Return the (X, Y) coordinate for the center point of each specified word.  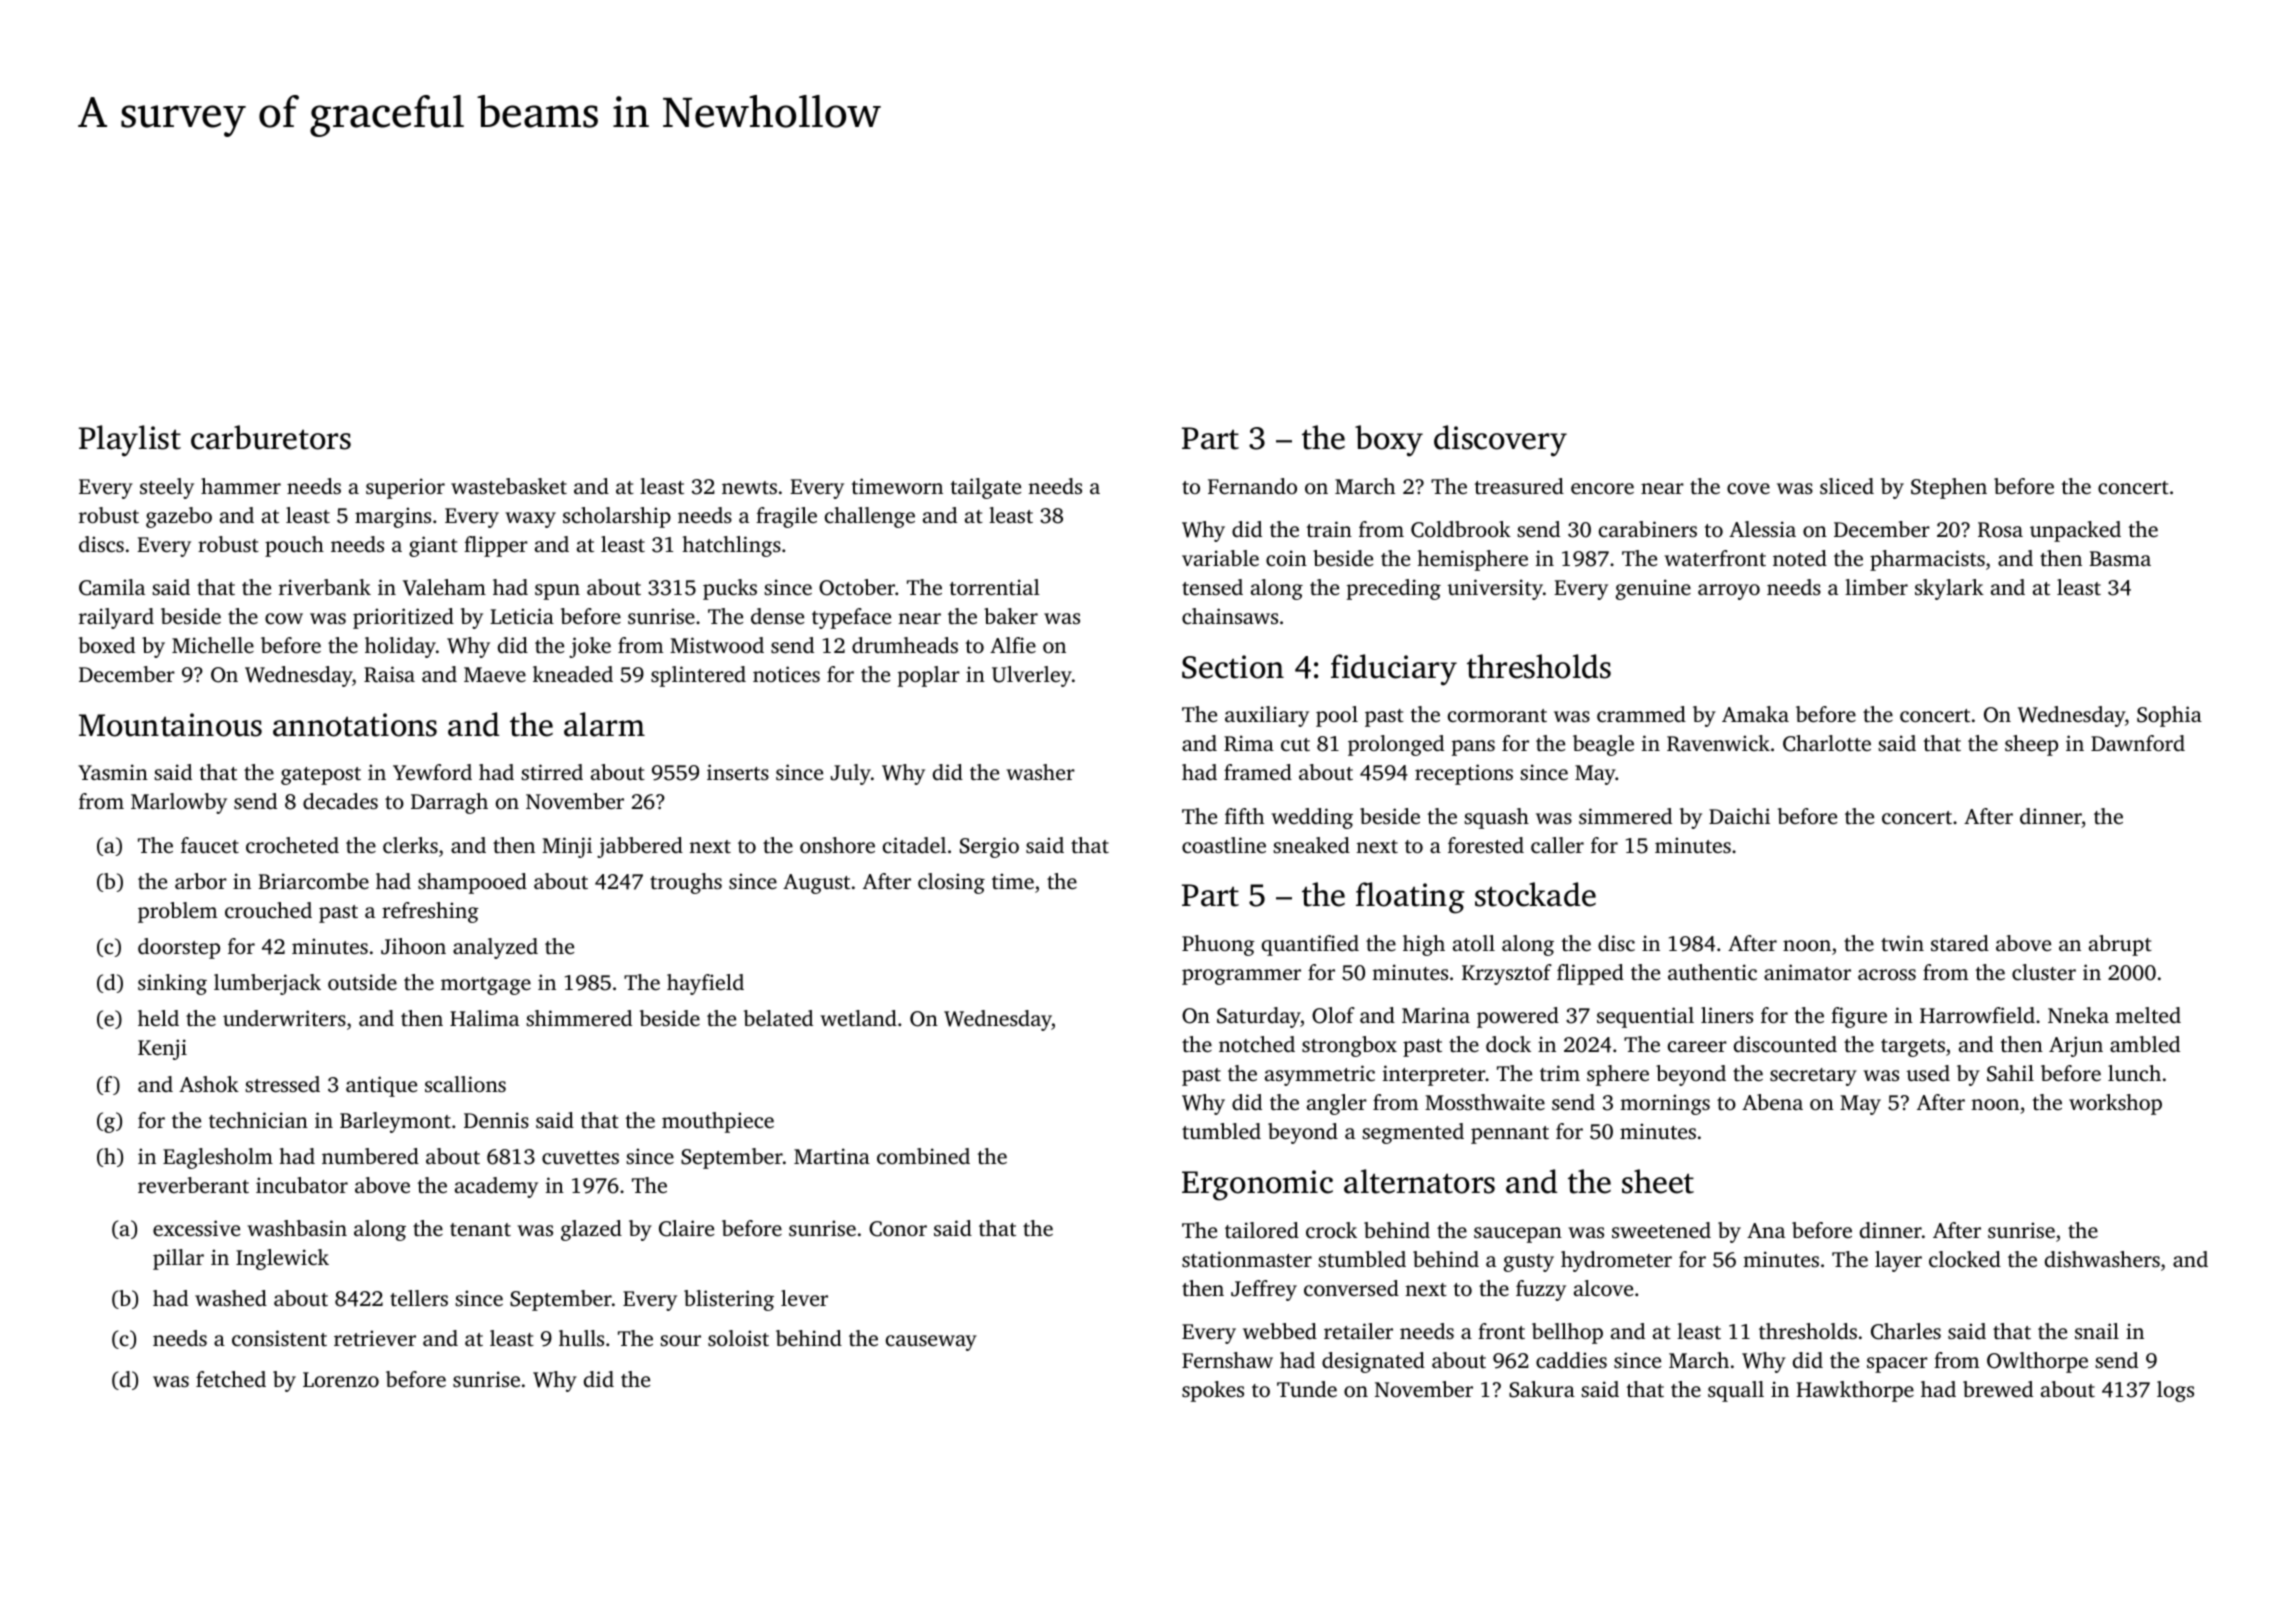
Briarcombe (313, 881)
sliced (1847, 486)
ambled (2145, 1044)
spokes (1213, 1391)
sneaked (1311, 845)
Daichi (1739, 816)
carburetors (271, 437)
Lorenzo (341, 1379)
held (158, 1018)
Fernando (1252, 486)
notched (1257, 1044)
